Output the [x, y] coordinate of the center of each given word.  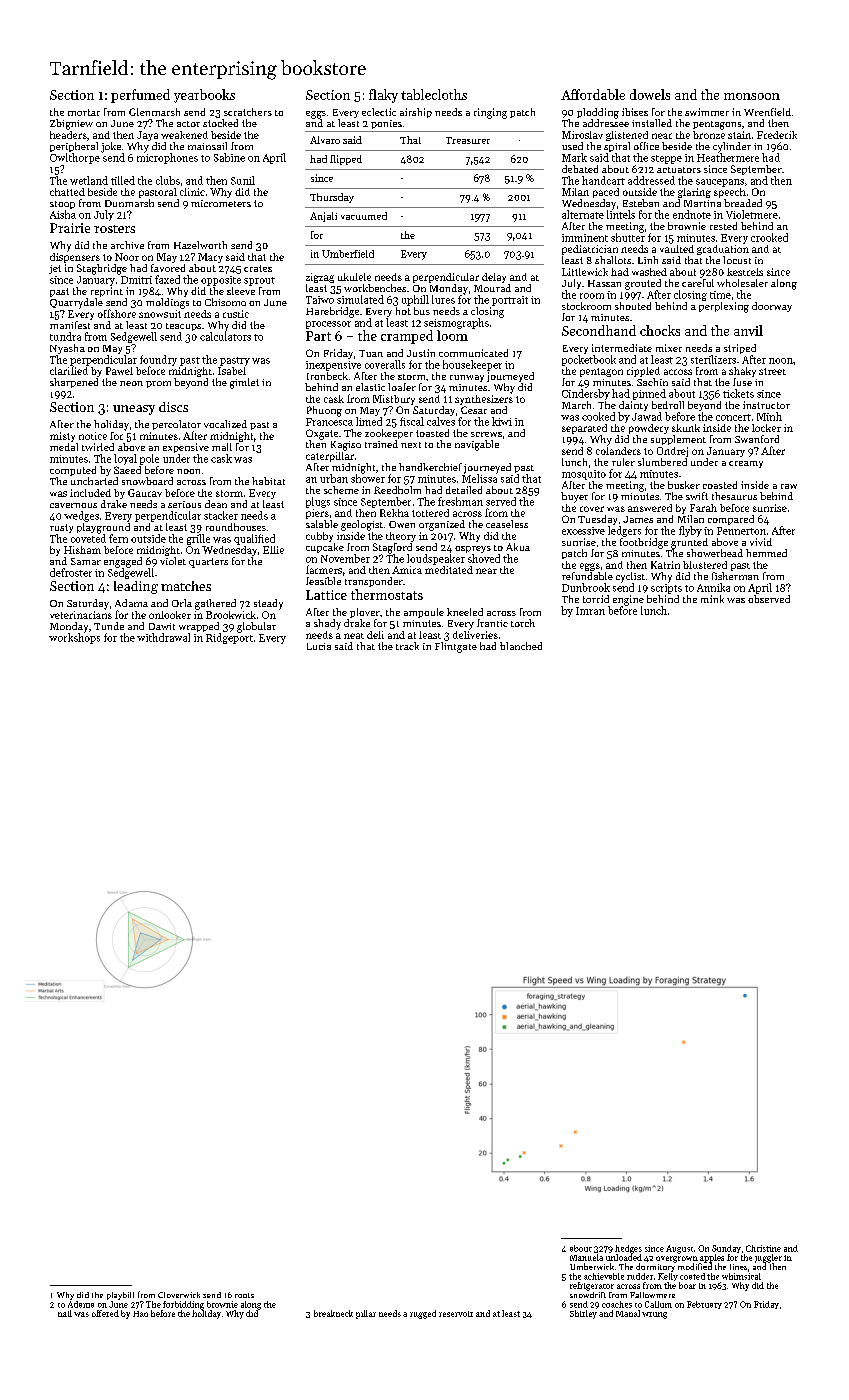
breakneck [333, 1313]
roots [244, 1295]
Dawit [162, 626]
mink [712, 599]
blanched [521, 646]
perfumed [140, 96]
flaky [383, 96]
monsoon [752, 96]
